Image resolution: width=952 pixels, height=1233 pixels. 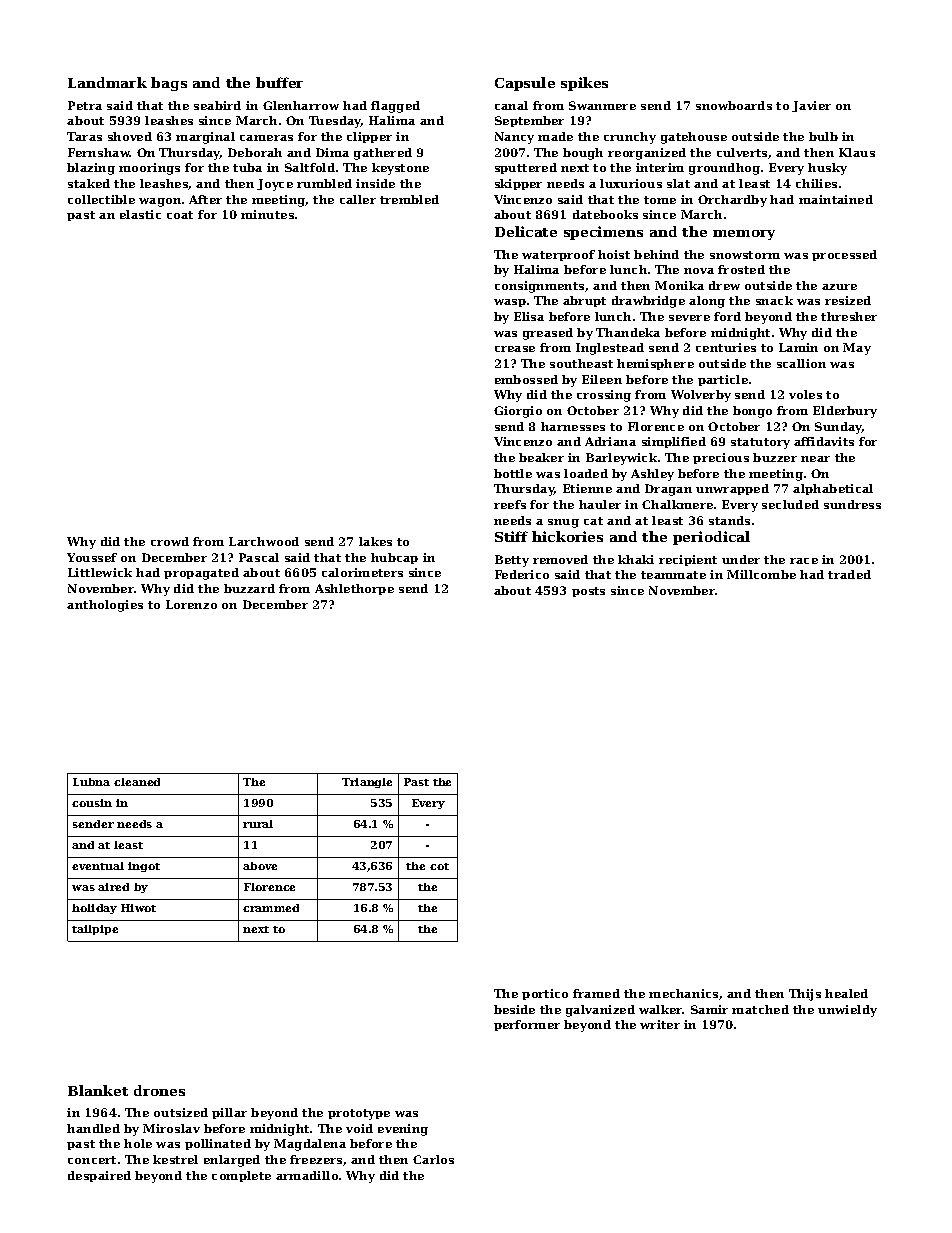 I want to click on precious, so click(x=721, y=458).
